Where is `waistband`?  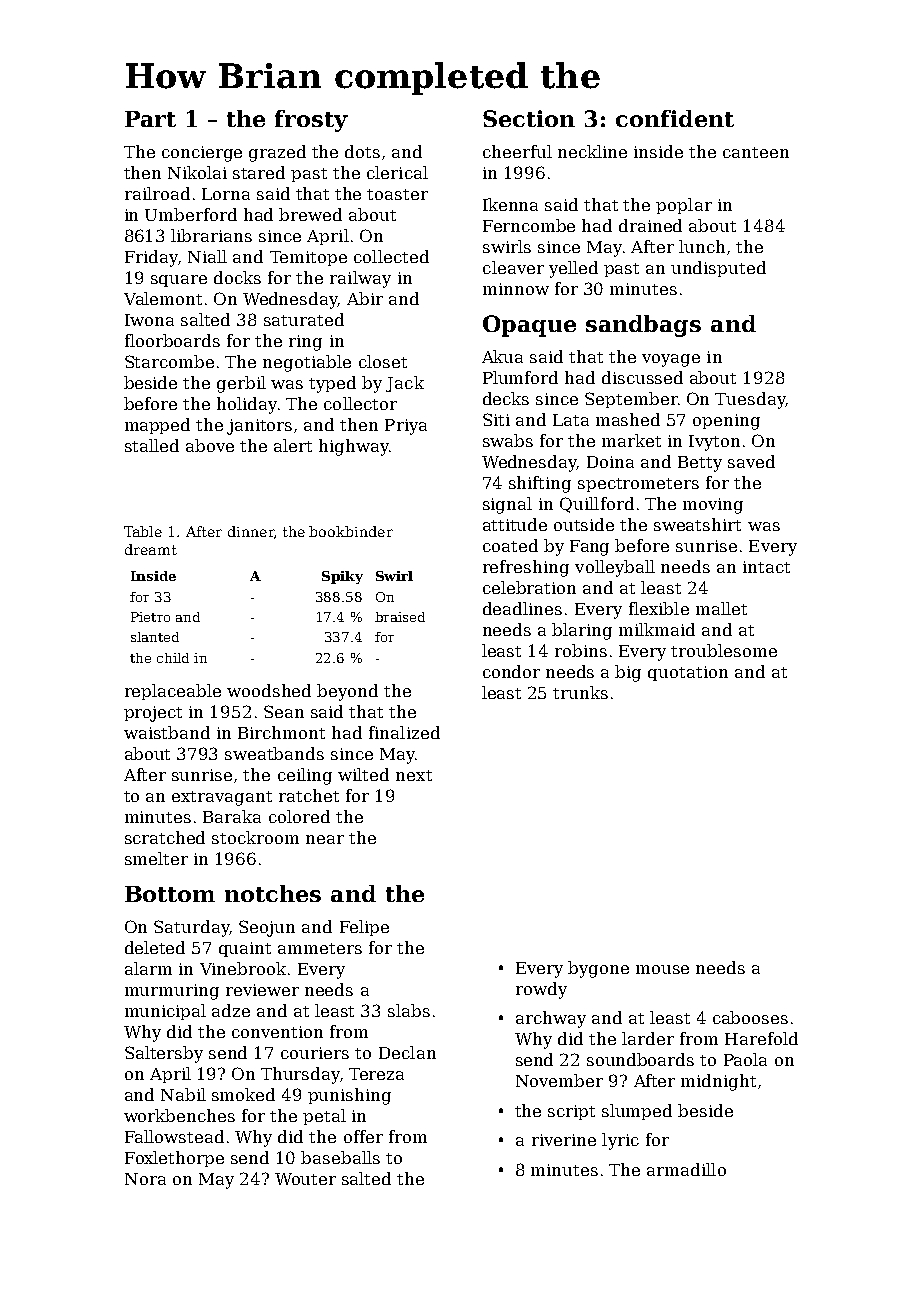 waistband is located at coordinates (167, 732).
